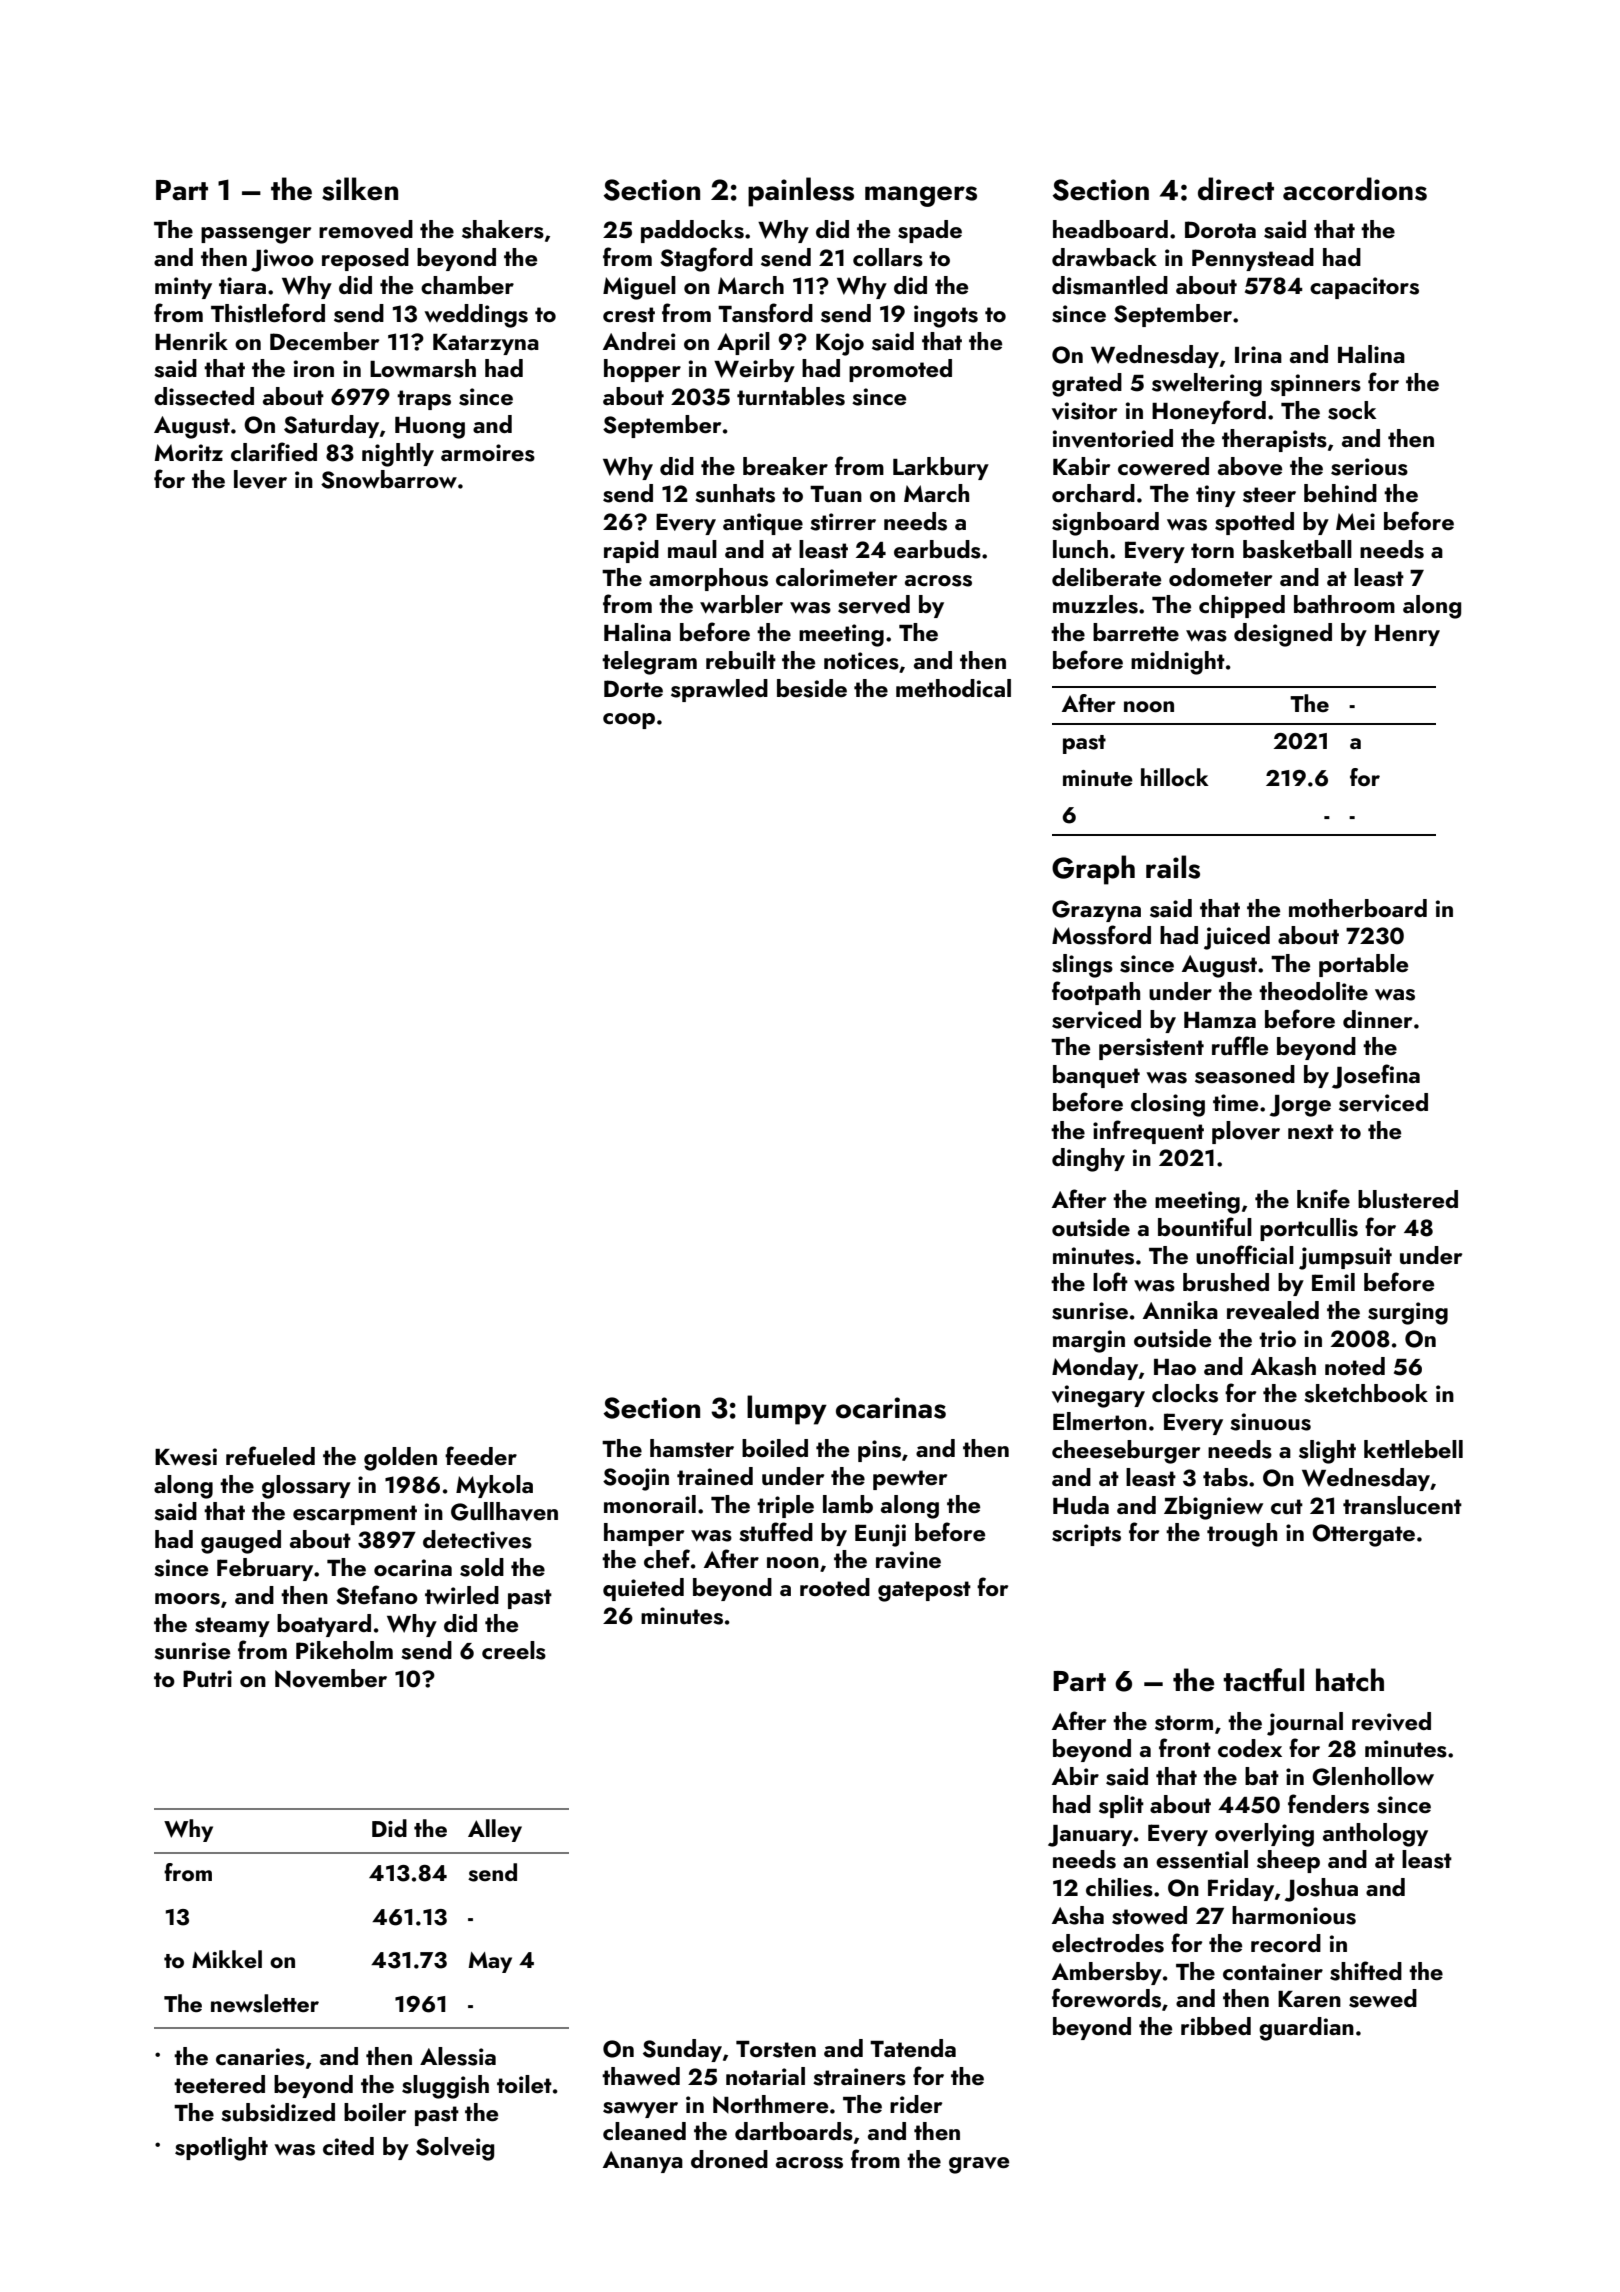 Image resolution: width=1620 pixels, height=2292 pixels. What do you see at coordinates (1375, 1835) in the screenshot?
I see `anthology` at bounding box center [1375, 1835].
